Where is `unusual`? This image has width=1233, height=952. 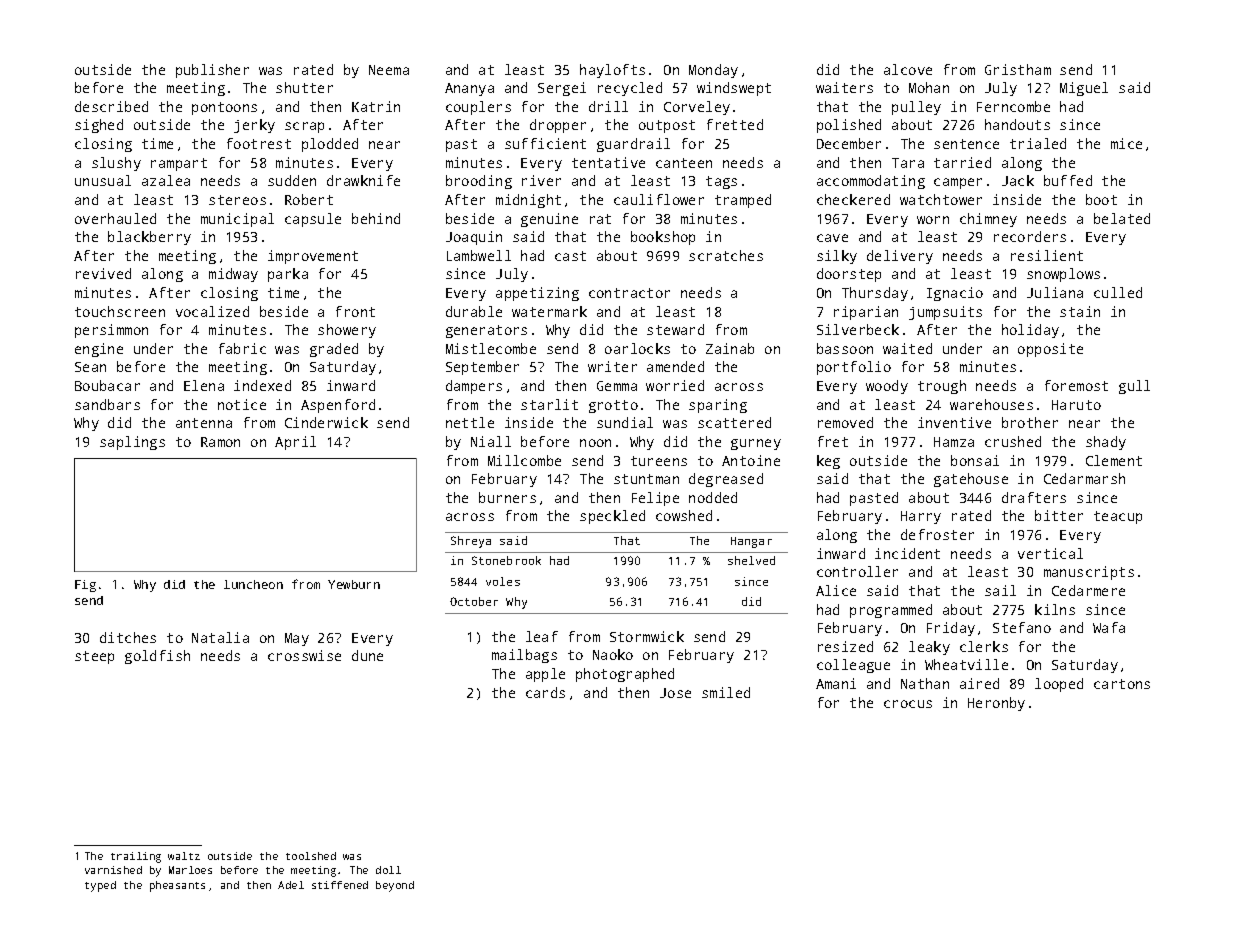
unusual is located at coordinates (103, 180).
